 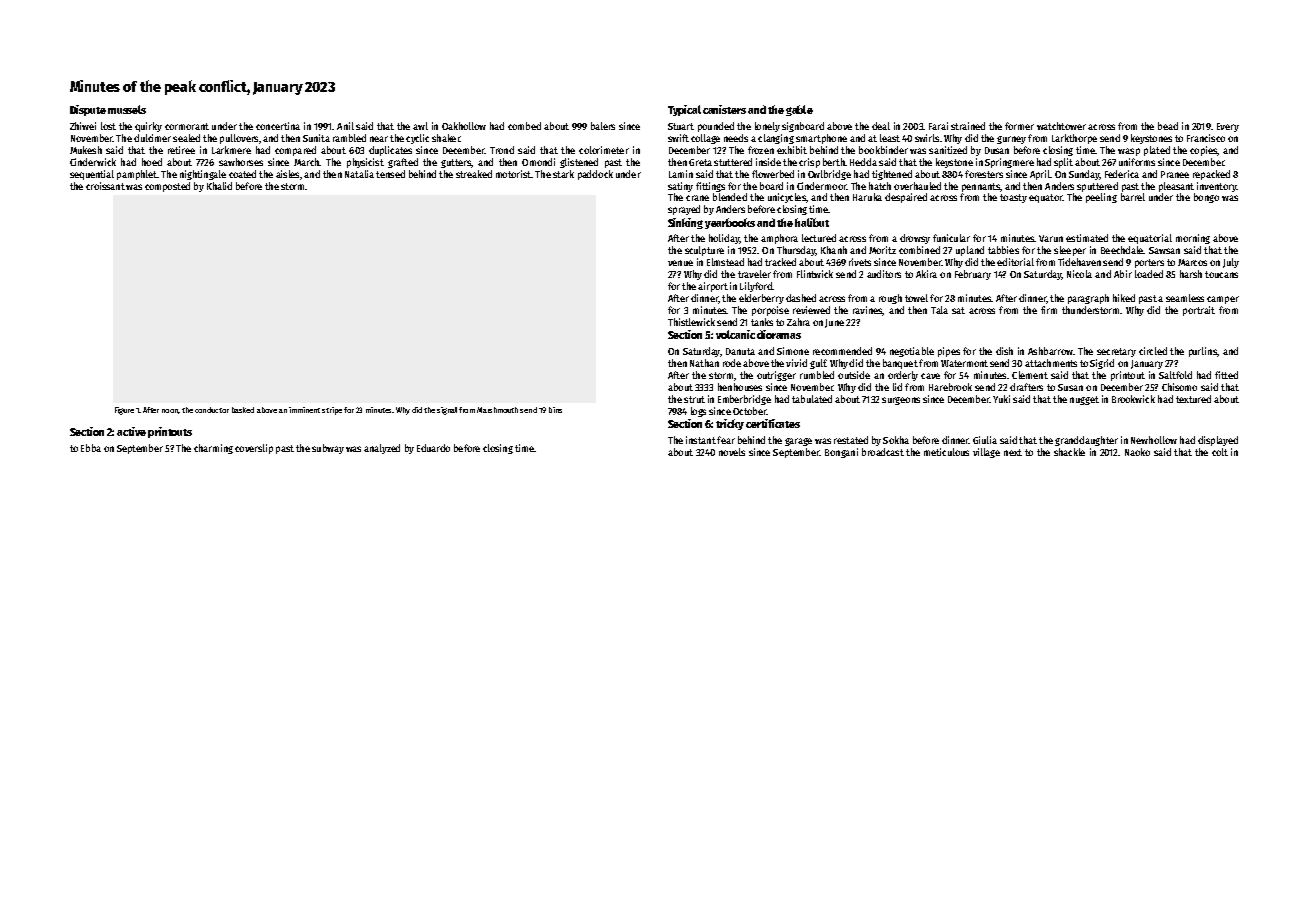 I want to click on purlins, so click(x=1203, y=352).
